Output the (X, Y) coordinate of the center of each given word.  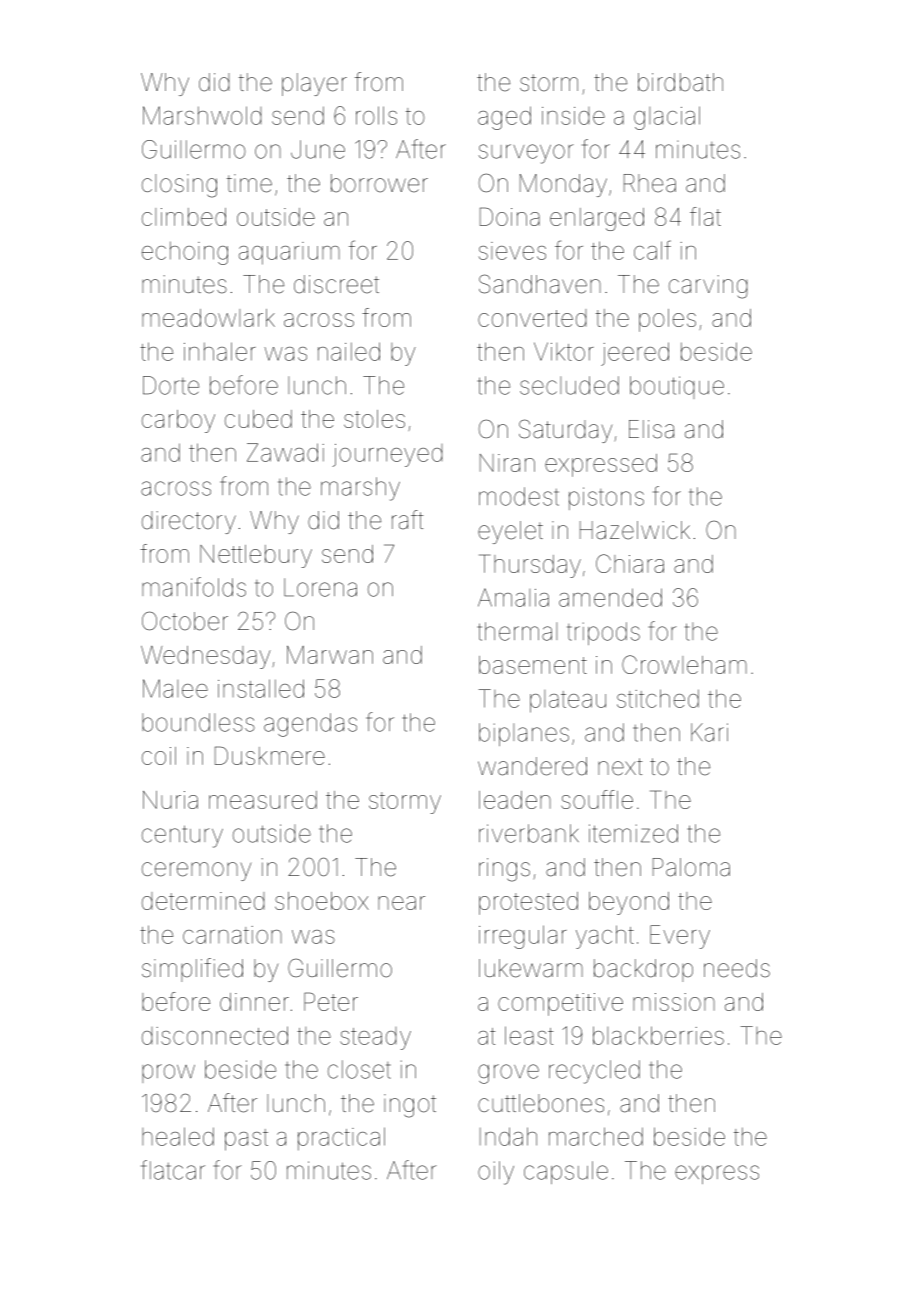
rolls (376, 115)
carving (708, 287)
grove (508, 1074)
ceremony (196, 871)
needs (737, 968)
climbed (184, 217)
